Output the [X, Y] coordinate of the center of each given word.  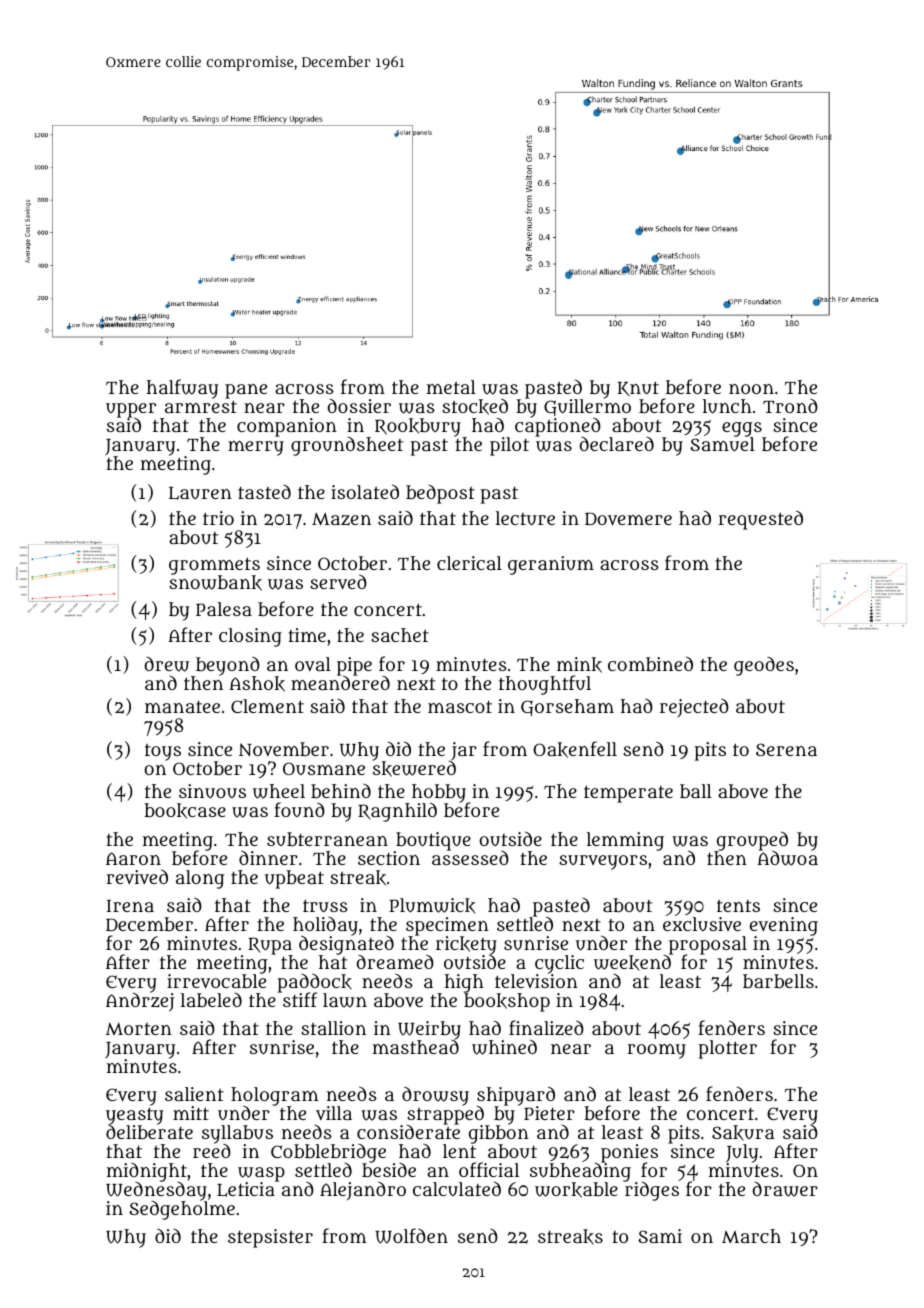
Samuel [722, 444]
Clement [267, 706]
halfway [182, 389]
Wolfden [411, 1236]
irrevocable [216, 981]
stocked [475, 406]
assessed [470, 858]
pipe [354, 666]
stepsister [270, 1238]
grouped [752, 841]
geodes [764, 666]
